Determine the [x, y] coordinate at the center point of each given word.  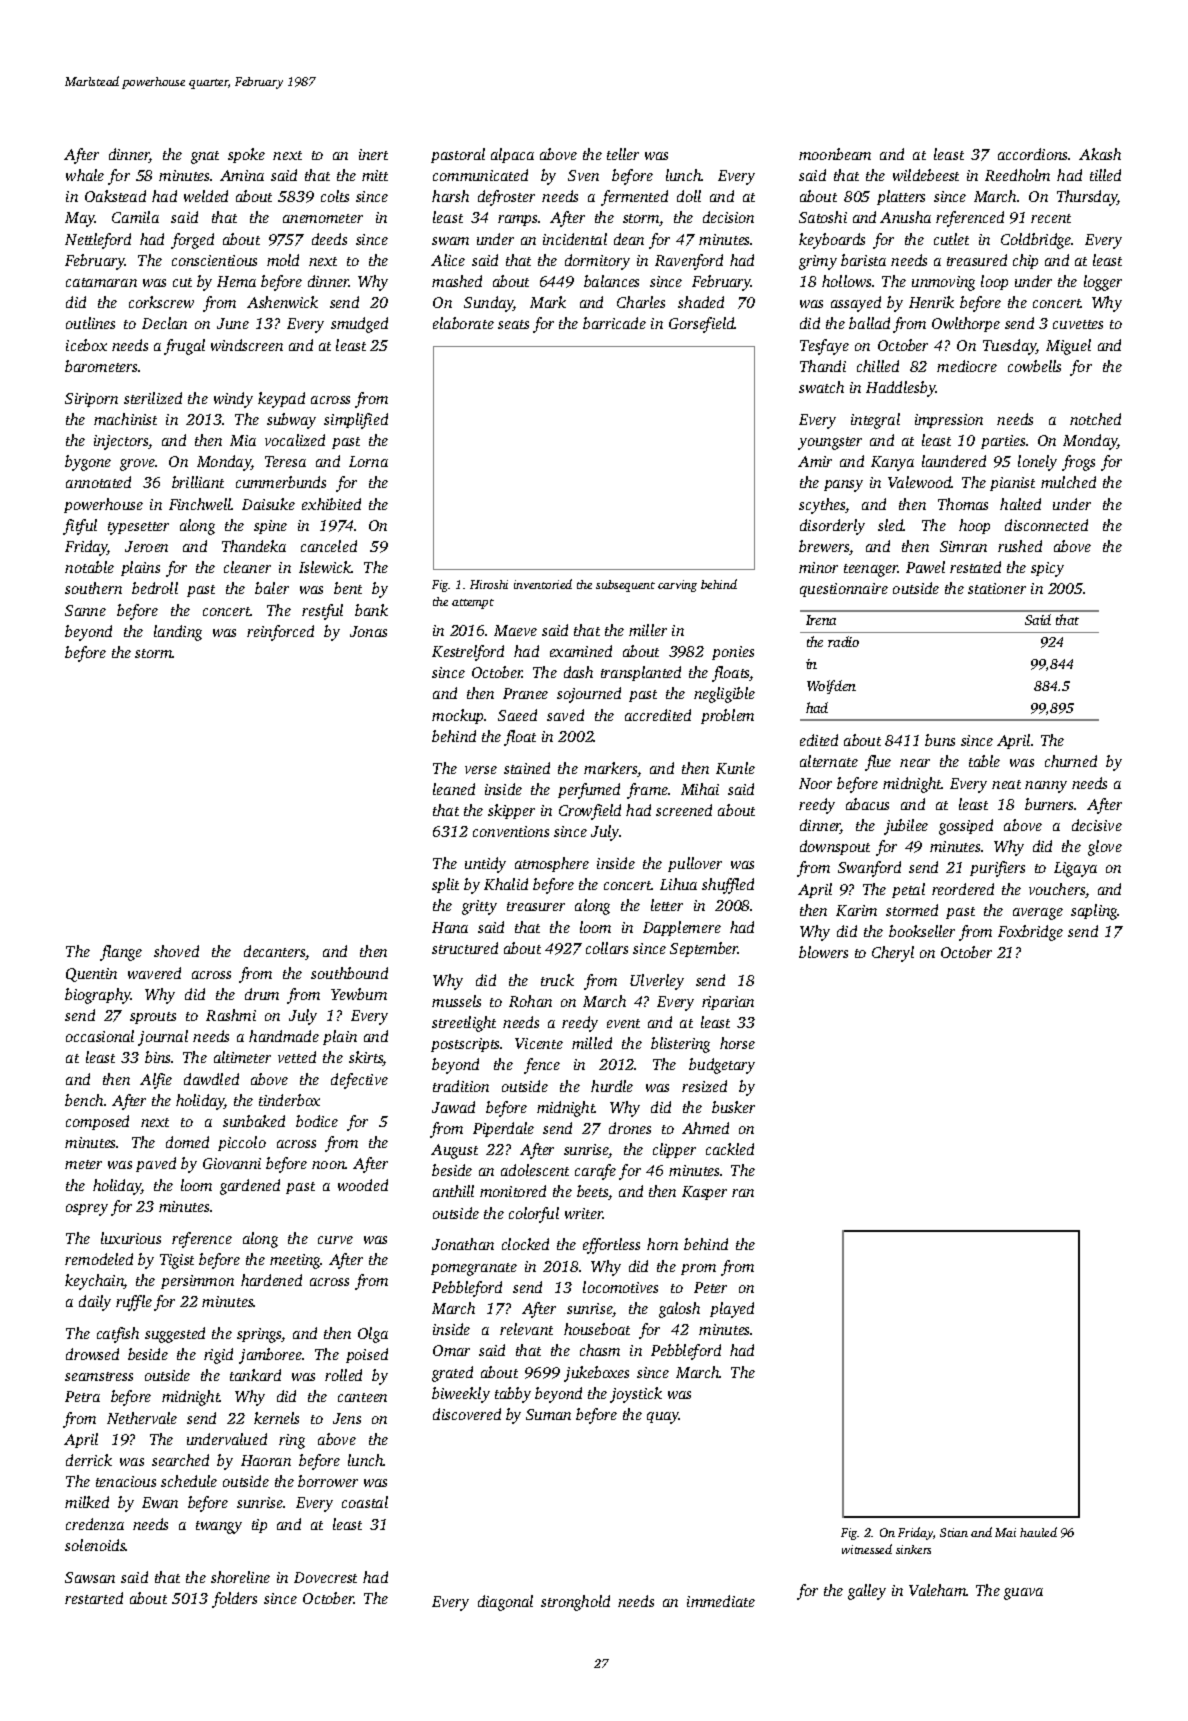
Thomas [963, 504]
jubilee [906, 827]
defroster [506, 198]
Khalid [506, 884]
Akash [1100, 154]
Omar [451, 1350]
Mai [1005, 1532]
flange [121, 953]
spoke [246, 155]
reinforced [280, 633]
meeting [295, 1261]
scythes [822, 506]
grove [138, 465]
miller [648, 630]
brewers [824, 547]
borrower [328, 1481]
